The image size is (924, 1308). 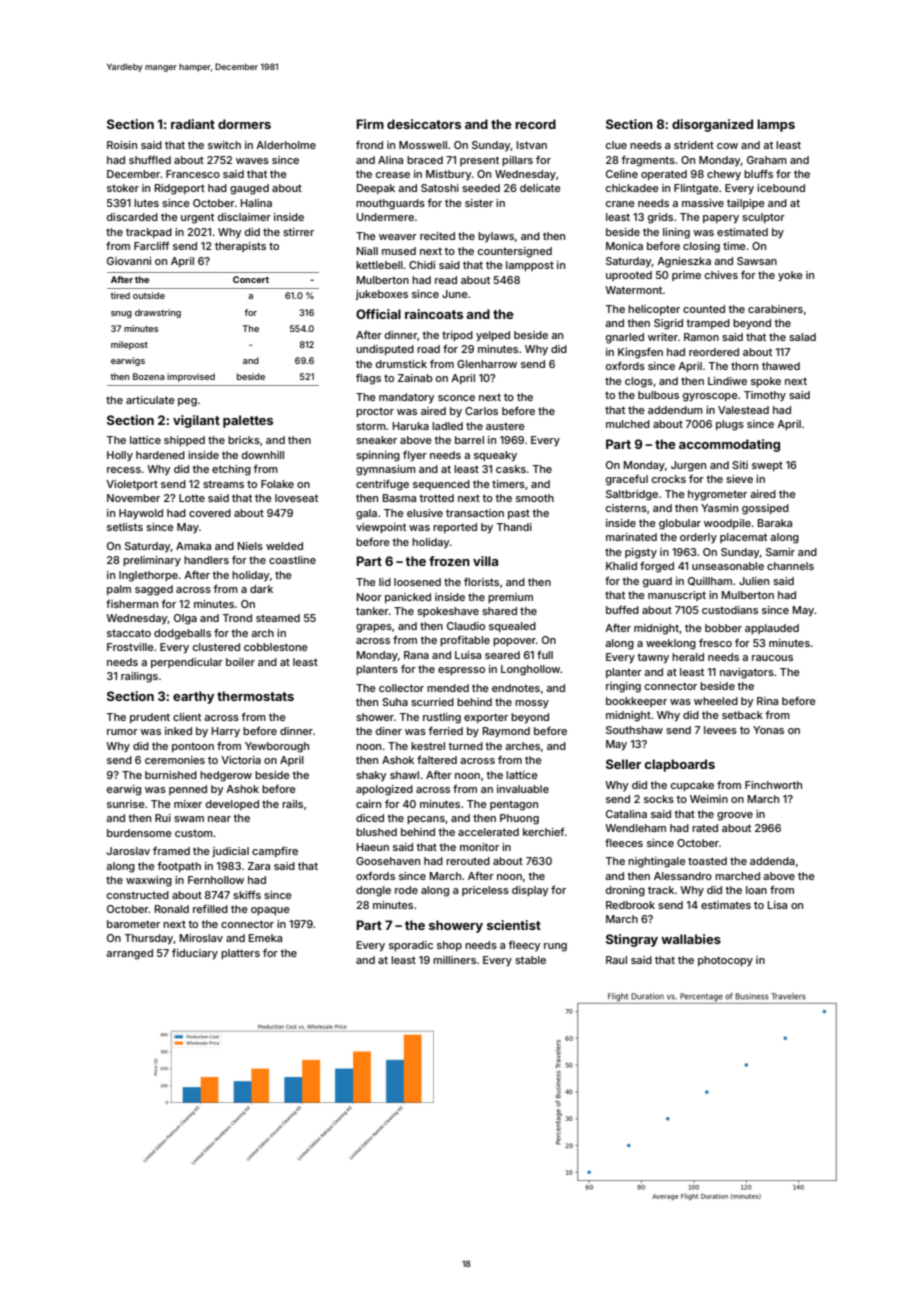 I want to click on thorn, so click(x=744, y=366).
